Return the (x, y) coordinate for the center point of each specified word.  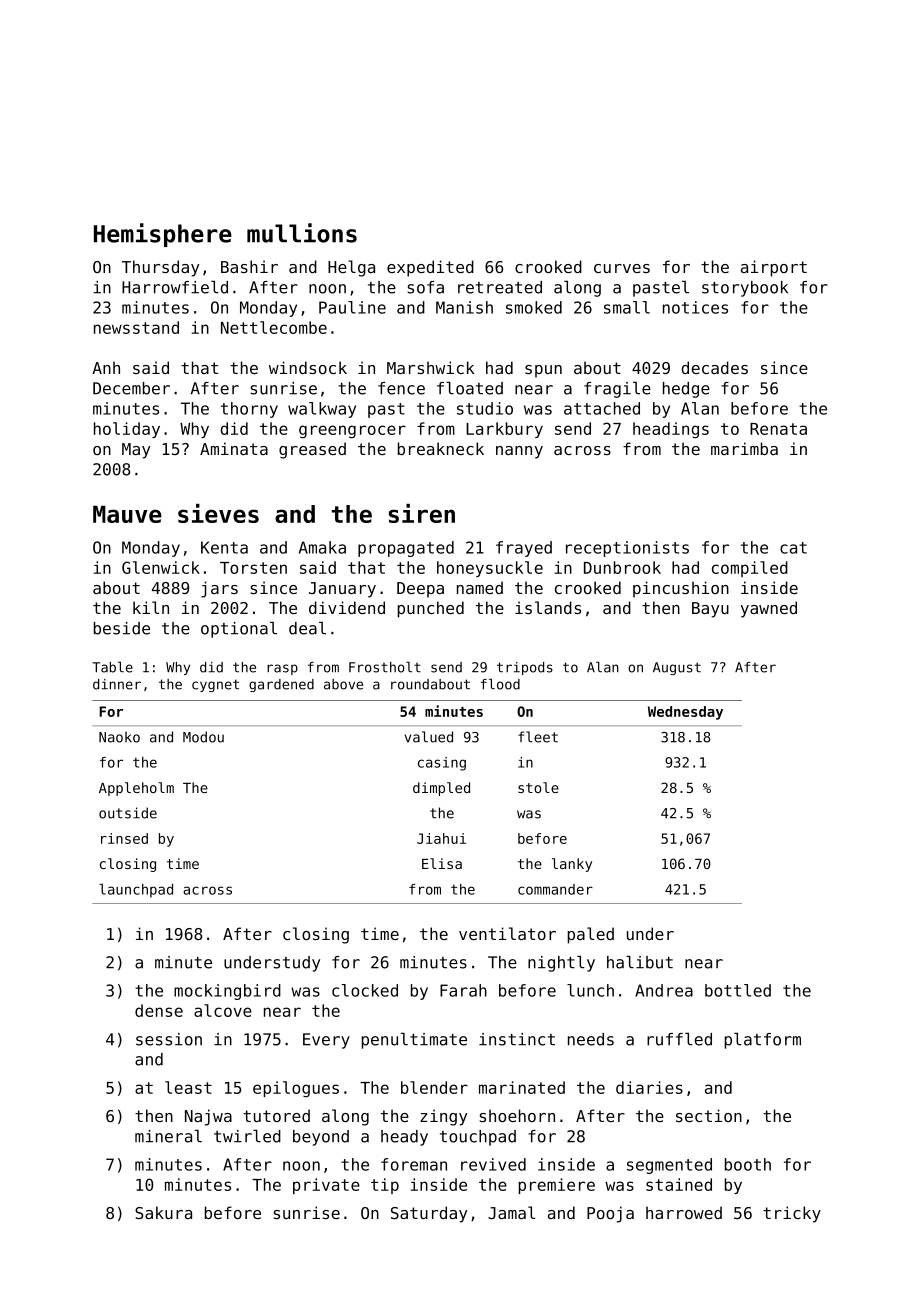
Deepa (420, 590)
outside (128, 813)
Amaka (322, 547)
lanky (572, 865)
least (188, 1087)
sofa (425, 287)
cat (793, 548)
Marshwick (430, 367)
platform (763, 1041)
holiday (127, 430)
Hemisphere (163, 235)
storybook (745, 289)
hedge (686, 390)
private (326, 1186)
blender (434, 1087)
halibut (640, 962)
